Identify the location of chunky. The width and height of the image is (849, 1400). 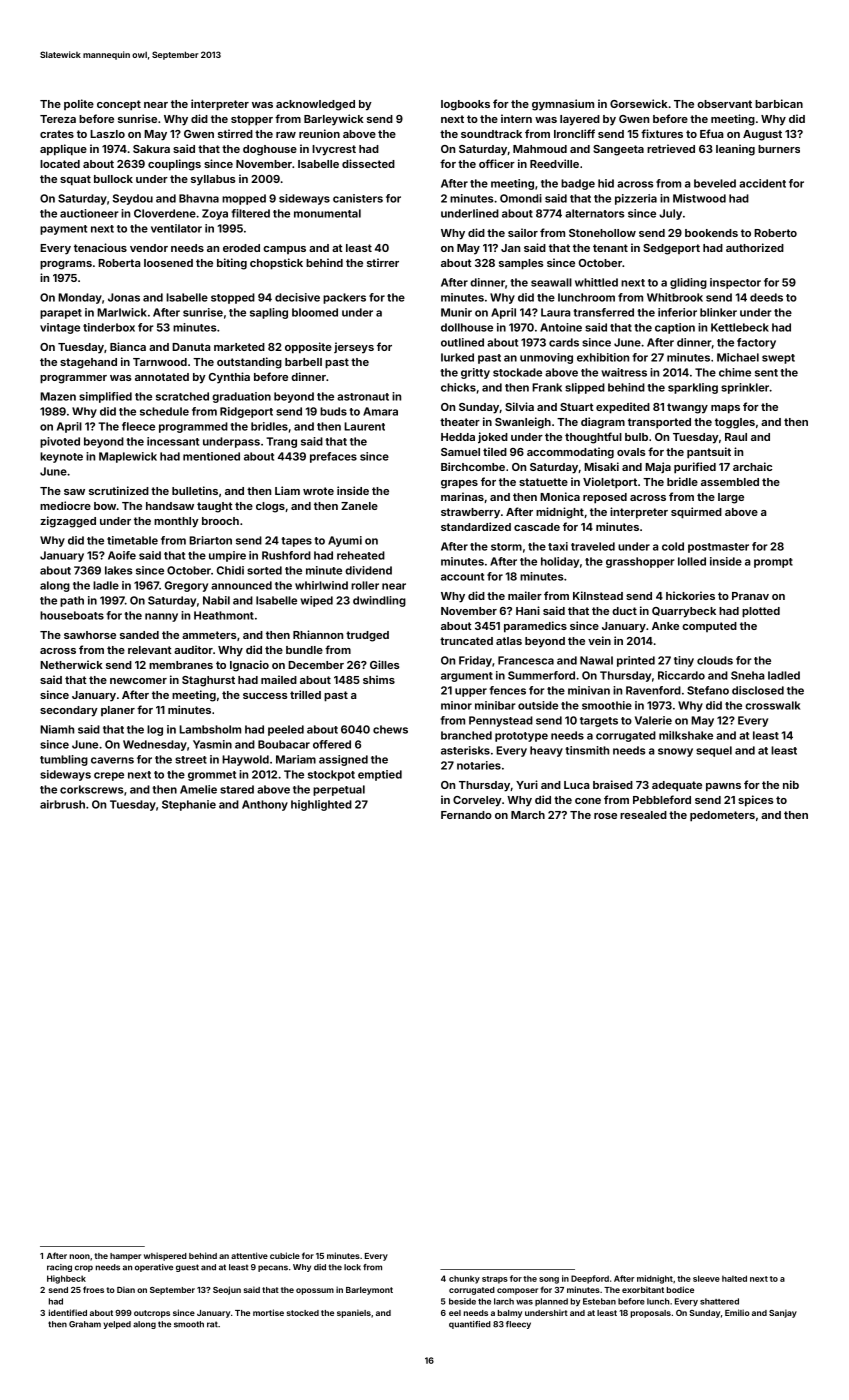
(464, 1279).
